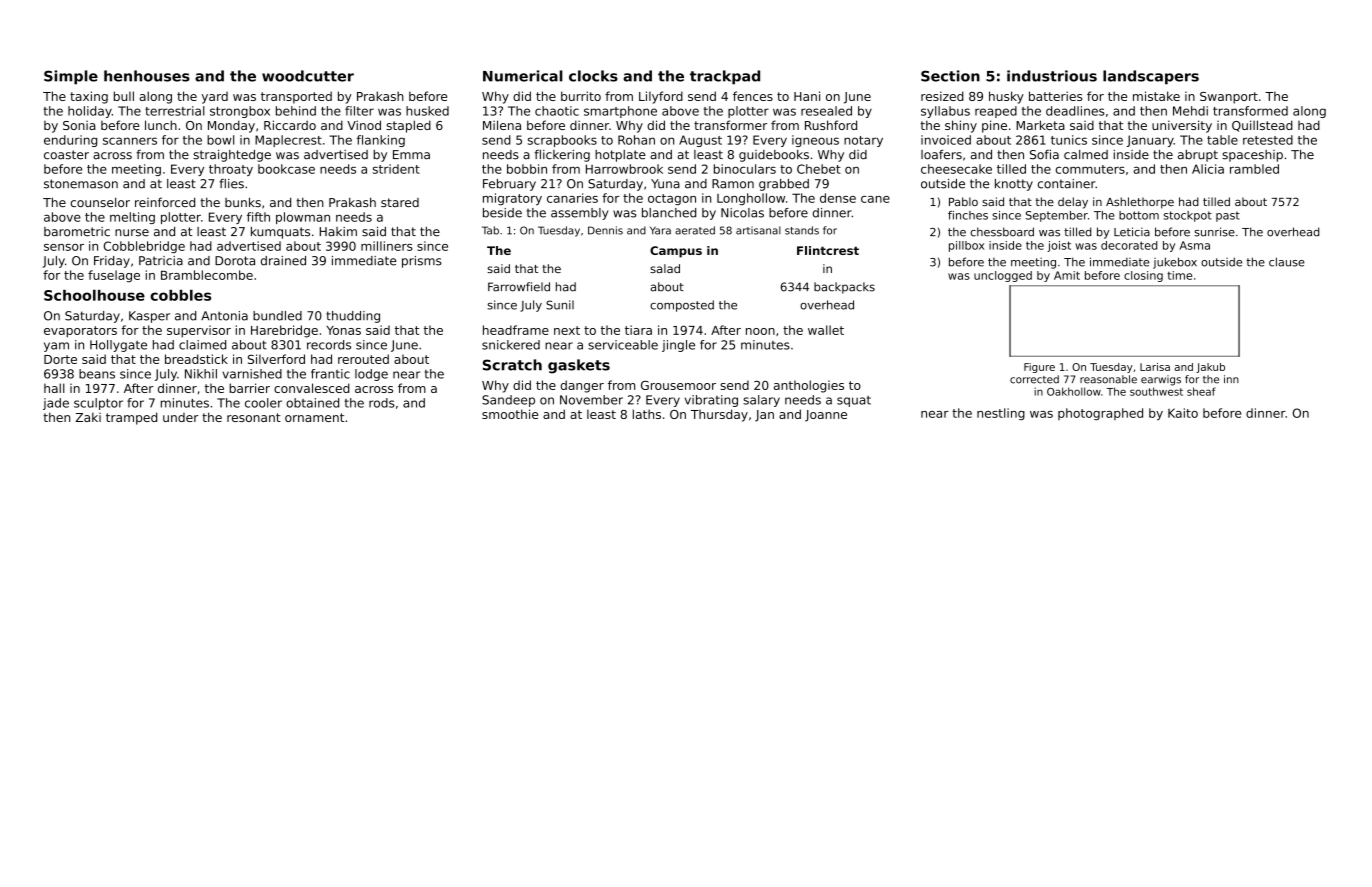 The width and height of the screenshot is (1372, 887). Describe the element at coordinates (81, 184) in the screenshot. I see `stonemason` at that location.
